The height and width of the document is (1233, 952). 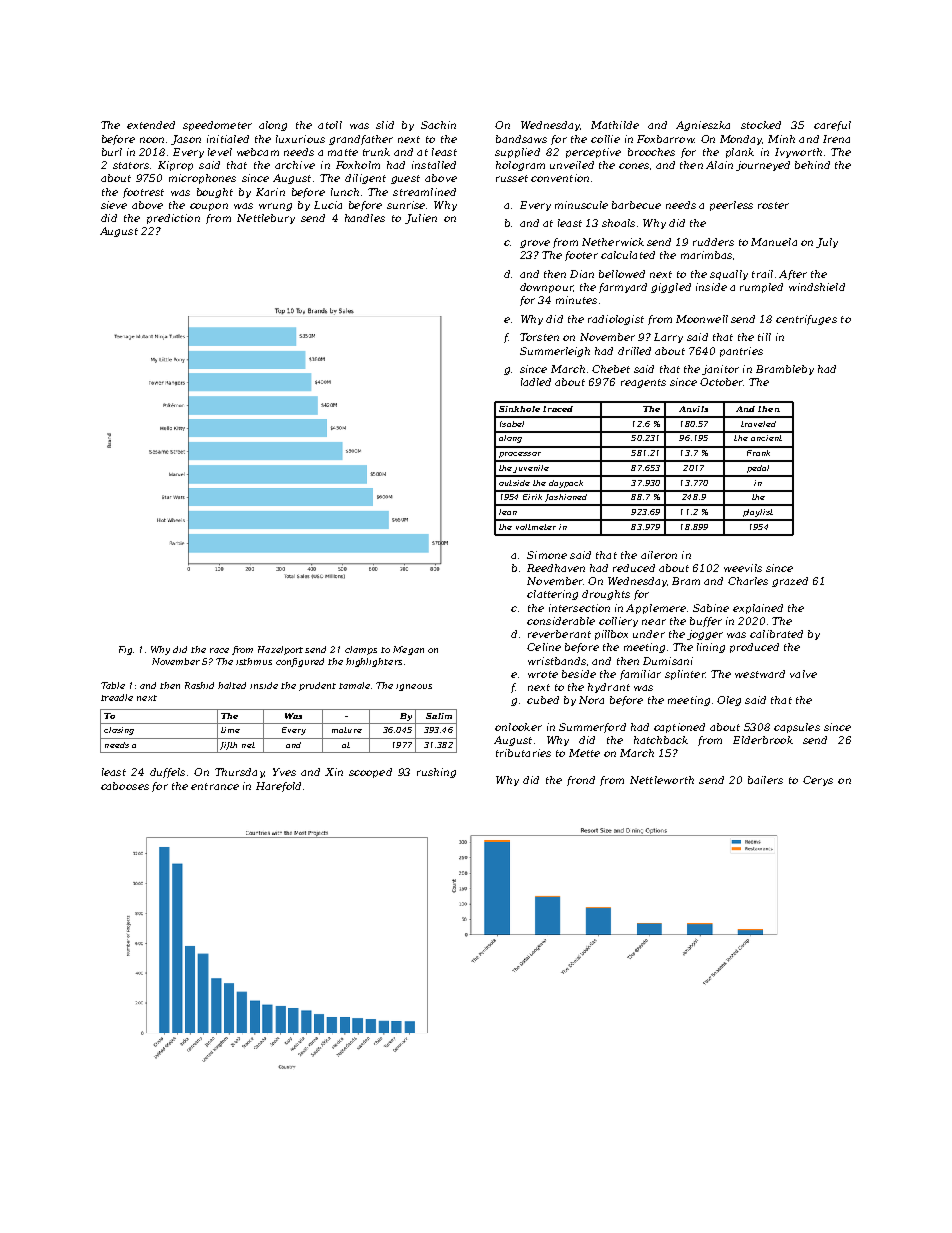 What do you see at coordinates (547, 555) in the document?
I see `Simone` at bounding box center [547, 555].
